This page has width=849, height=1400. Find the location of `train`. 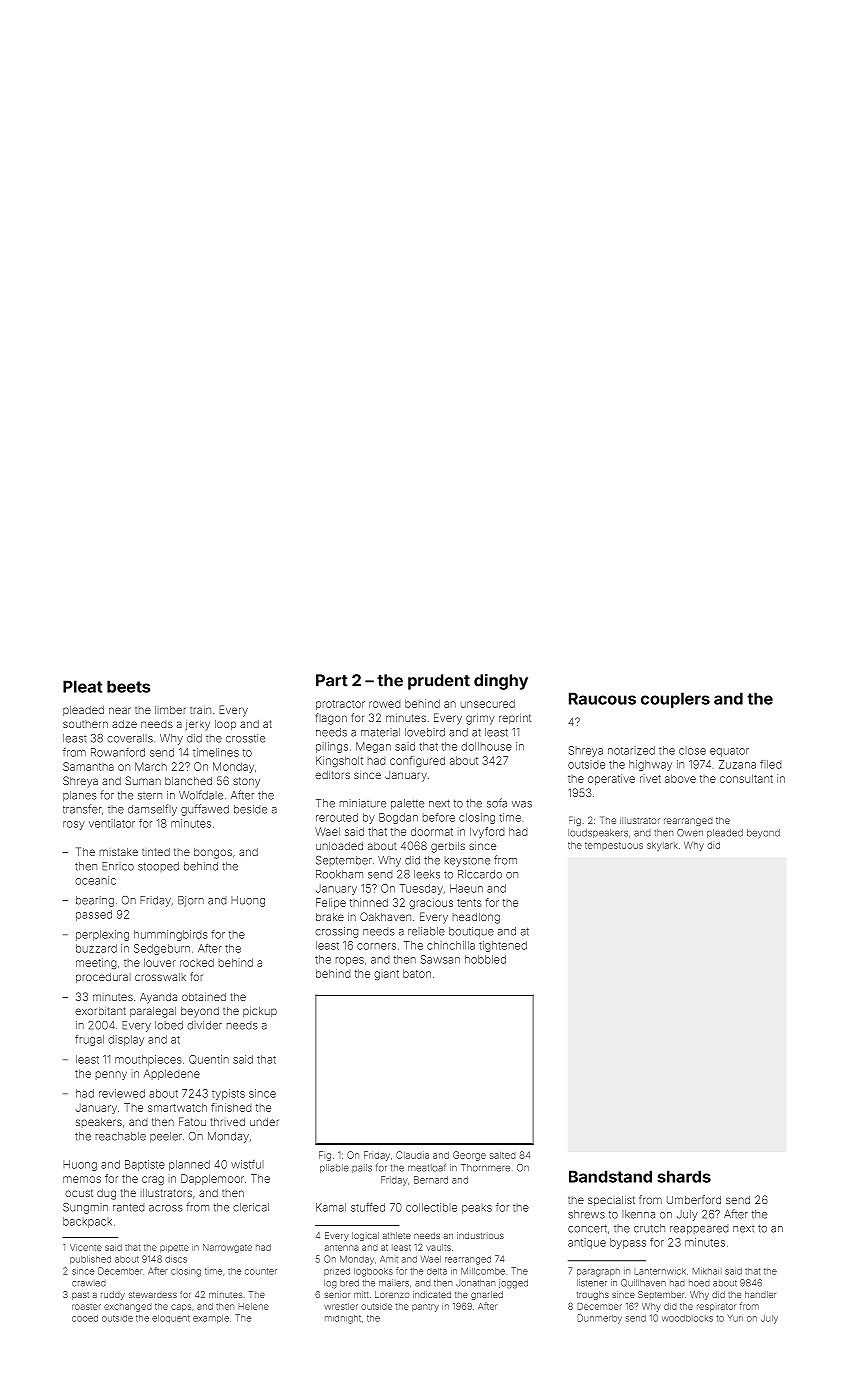

train is located at coordinates (200, 710).
